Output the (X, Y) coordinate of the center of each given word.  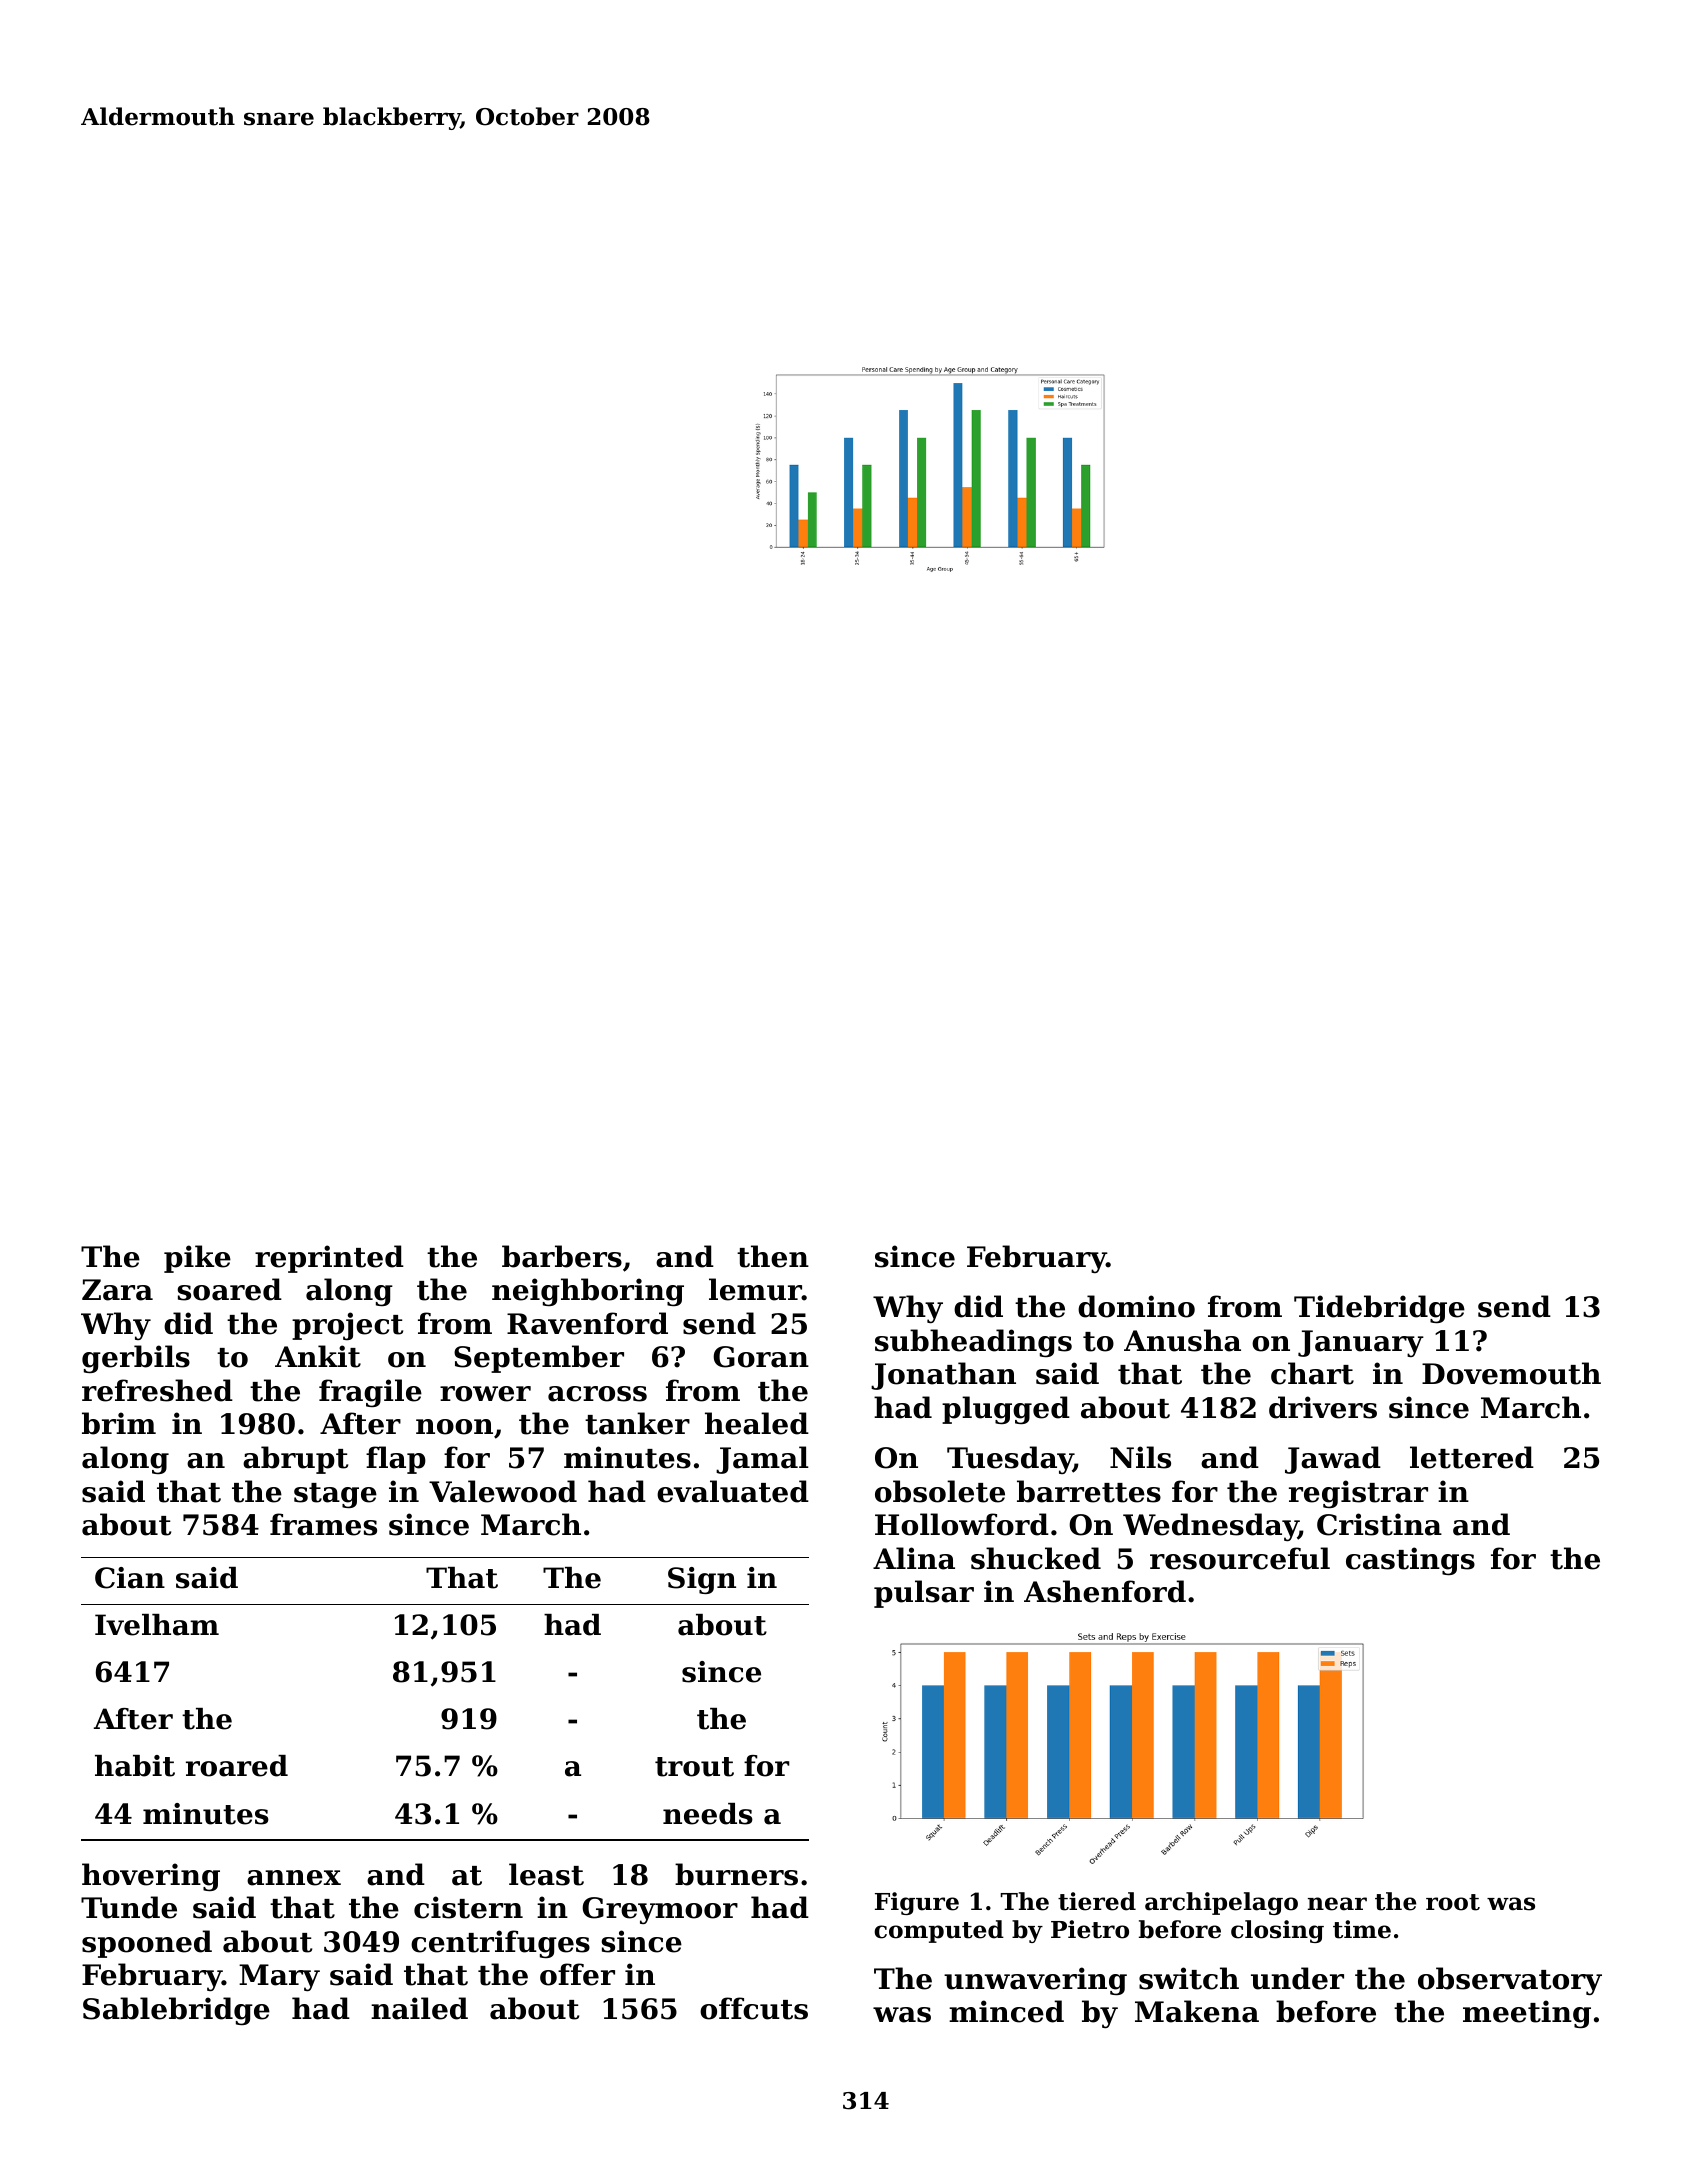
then (773, 1256)
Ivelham (157, 1625)
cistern (468, 1907)
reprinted (329, 1259)
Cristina (1379, 1524)
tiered (1097, 1901)
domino (1136, 1306)
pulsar (924, 1594)
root (1453, 1902)
